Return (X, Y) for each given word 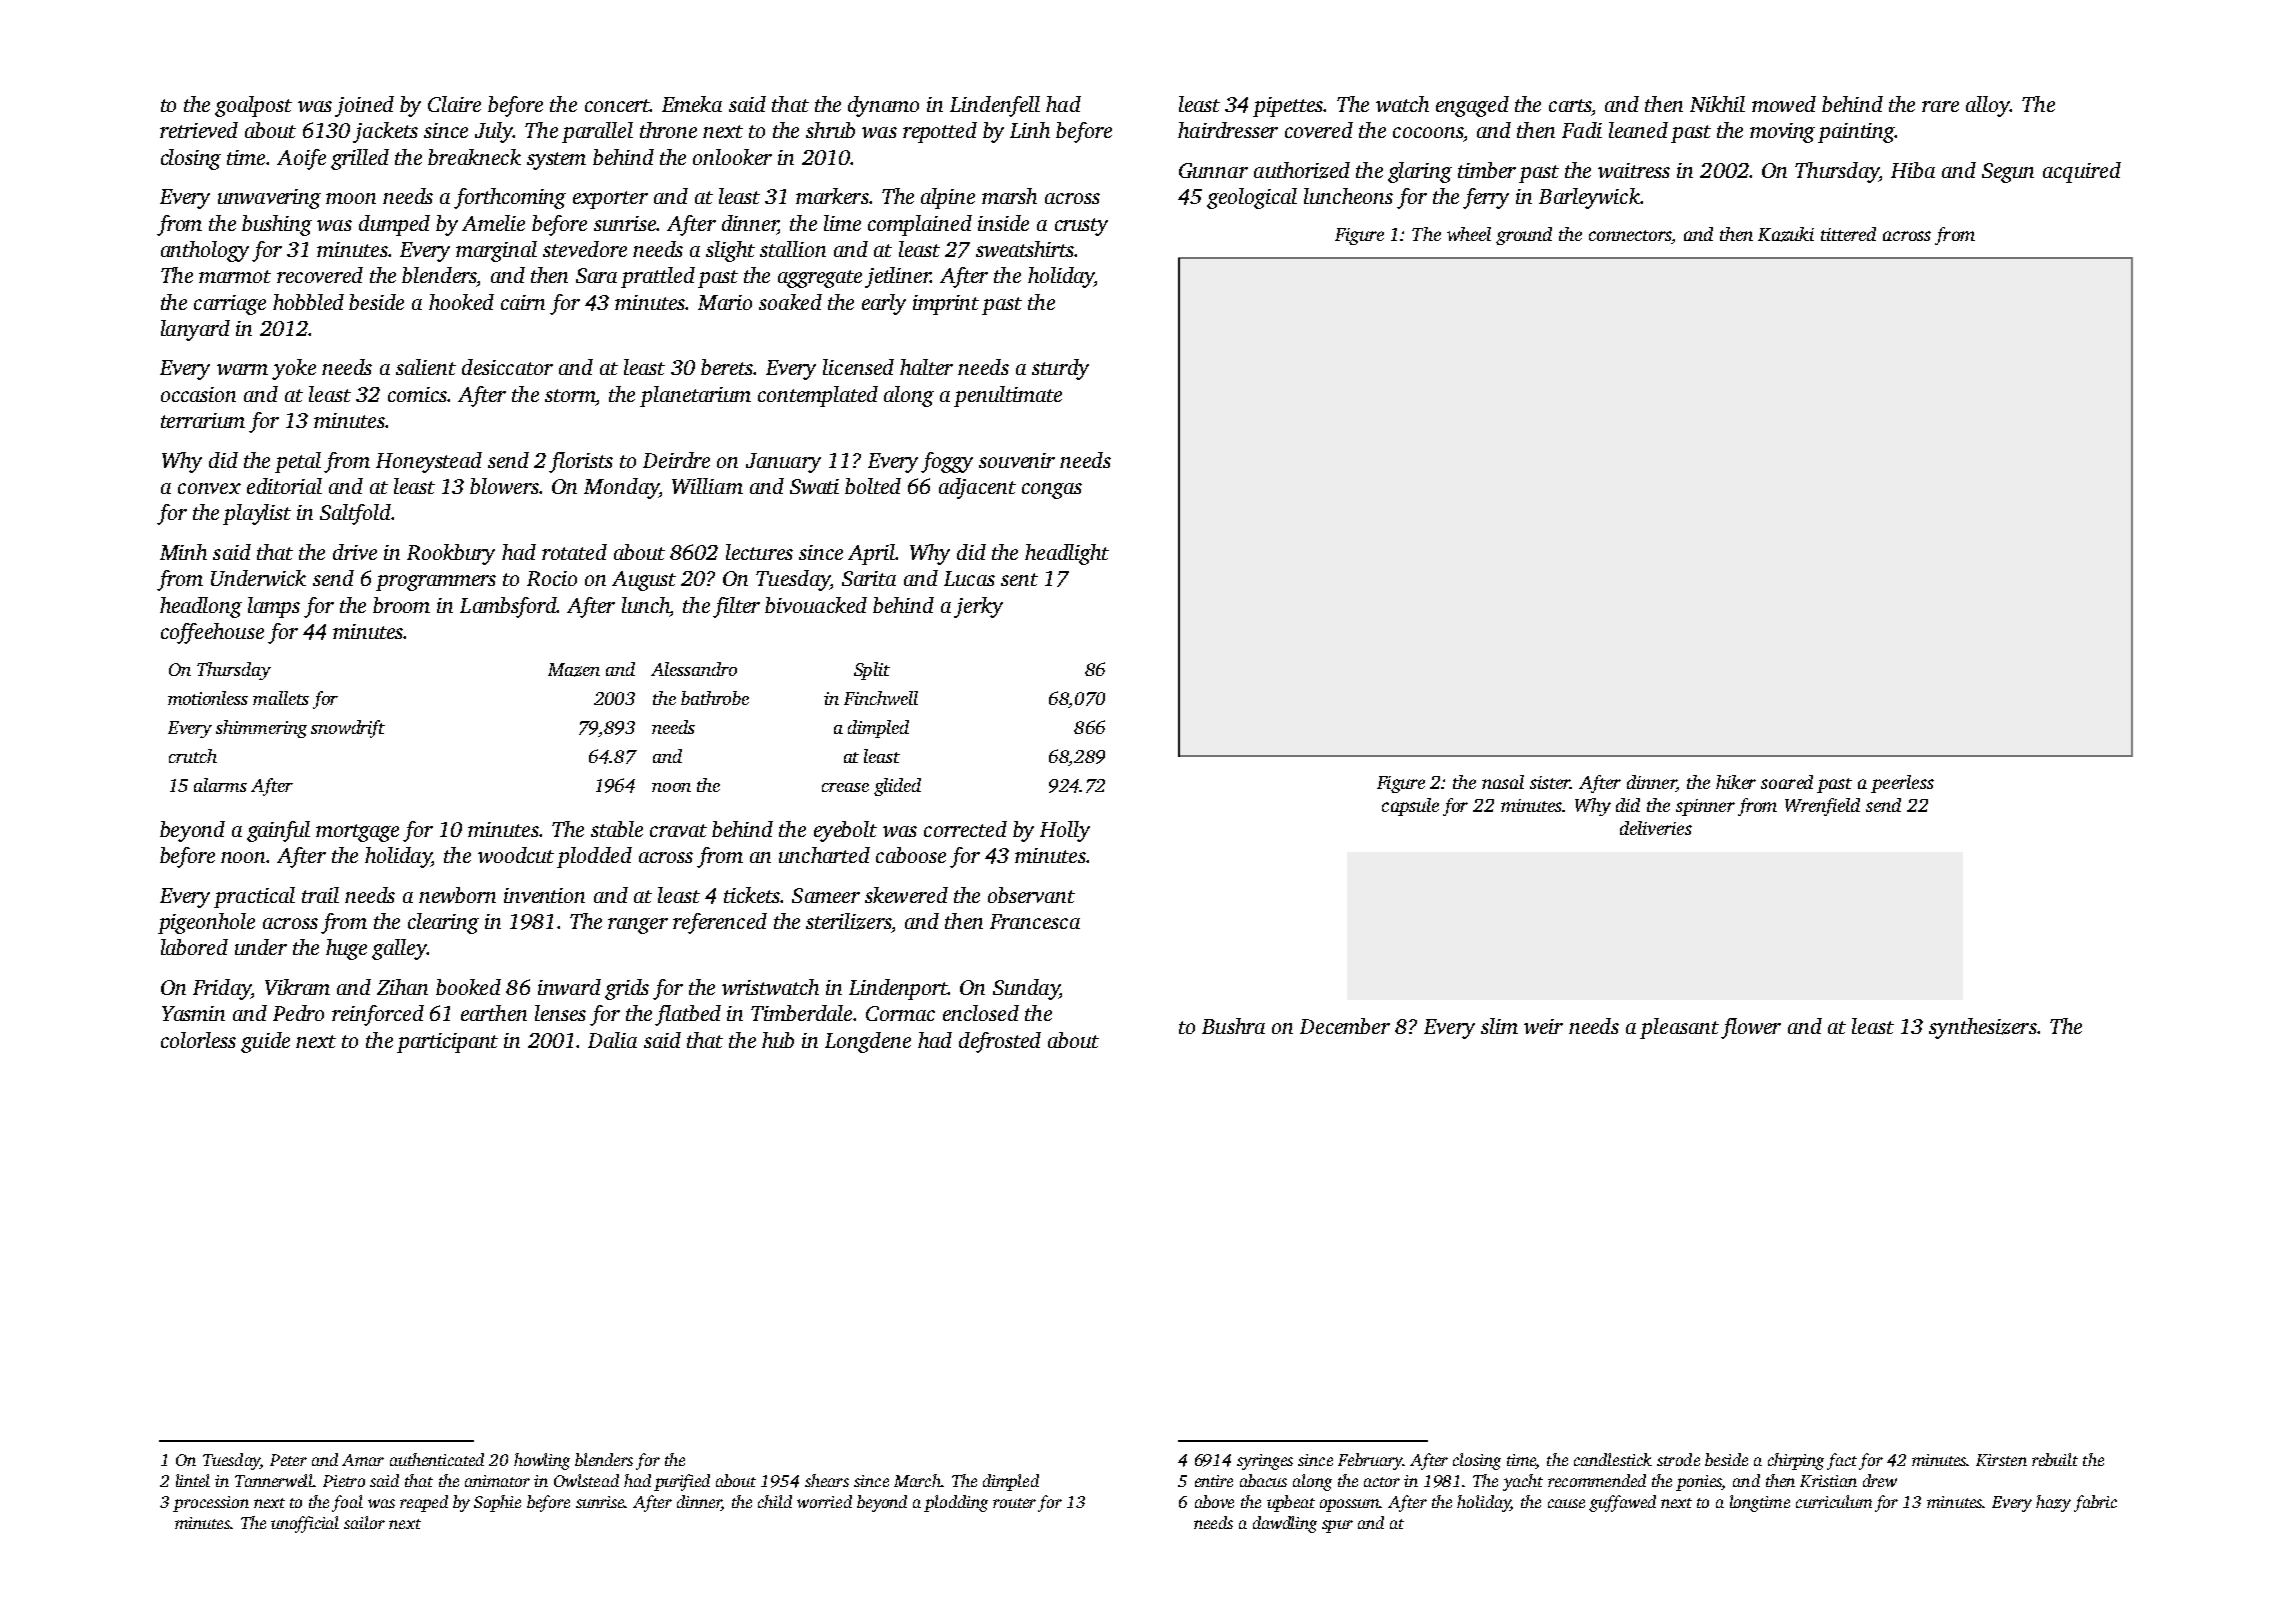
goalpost (253, 106)
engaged (1472, 106)
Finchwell (881, 698)
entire (1214, 1481)
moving (1782, 133)
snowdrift (348, 729)
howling (542, 1461)
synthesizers (1983, 1028)
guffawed (1622, 1503)
